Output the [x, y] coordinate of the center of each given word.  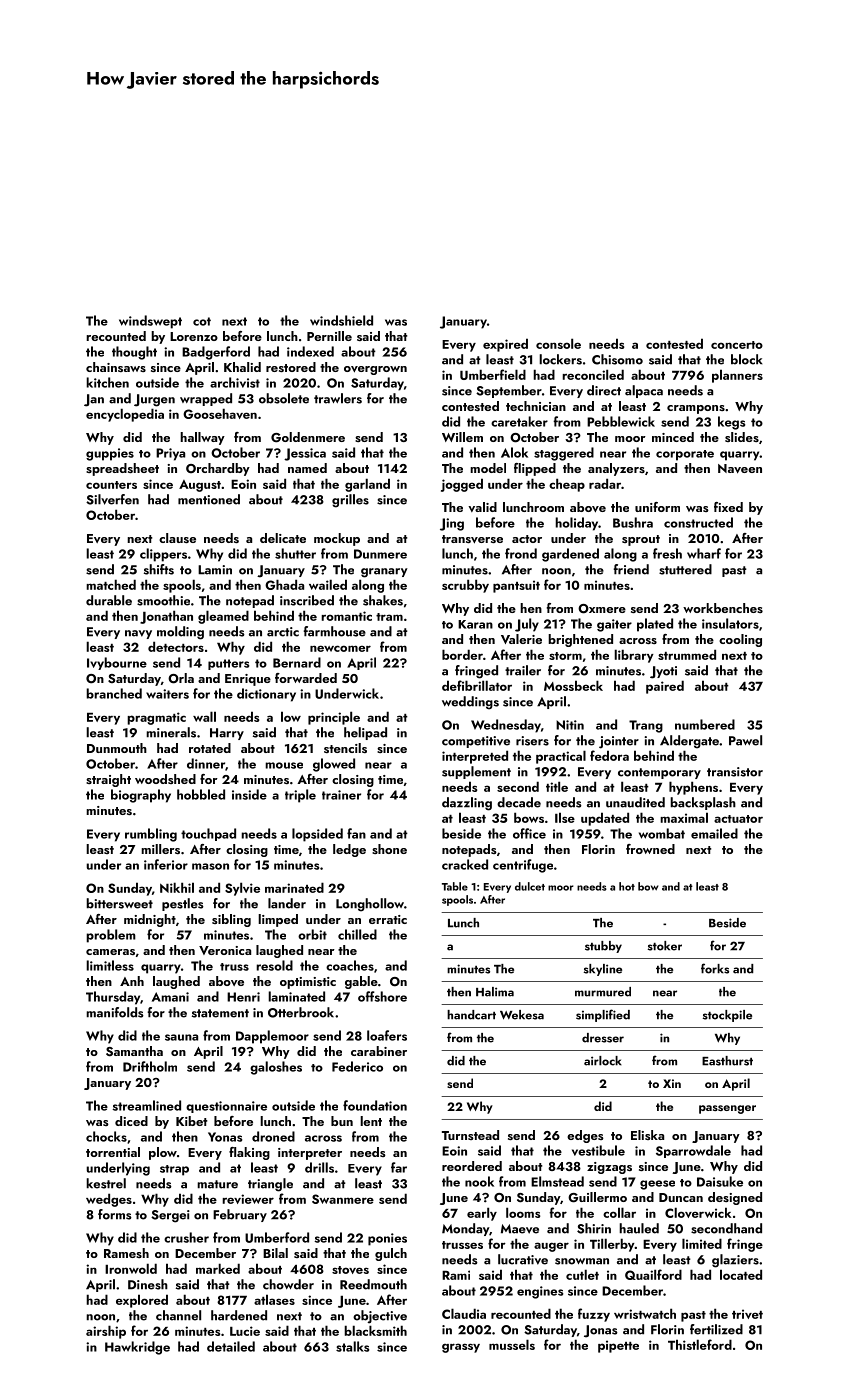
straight [108, 780]
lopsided [317, 835]
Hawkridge [137, 1348]
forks [715, 968]
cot [202, 321]
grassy [461, 1348]
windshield [341, 320]
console [558, 343]
